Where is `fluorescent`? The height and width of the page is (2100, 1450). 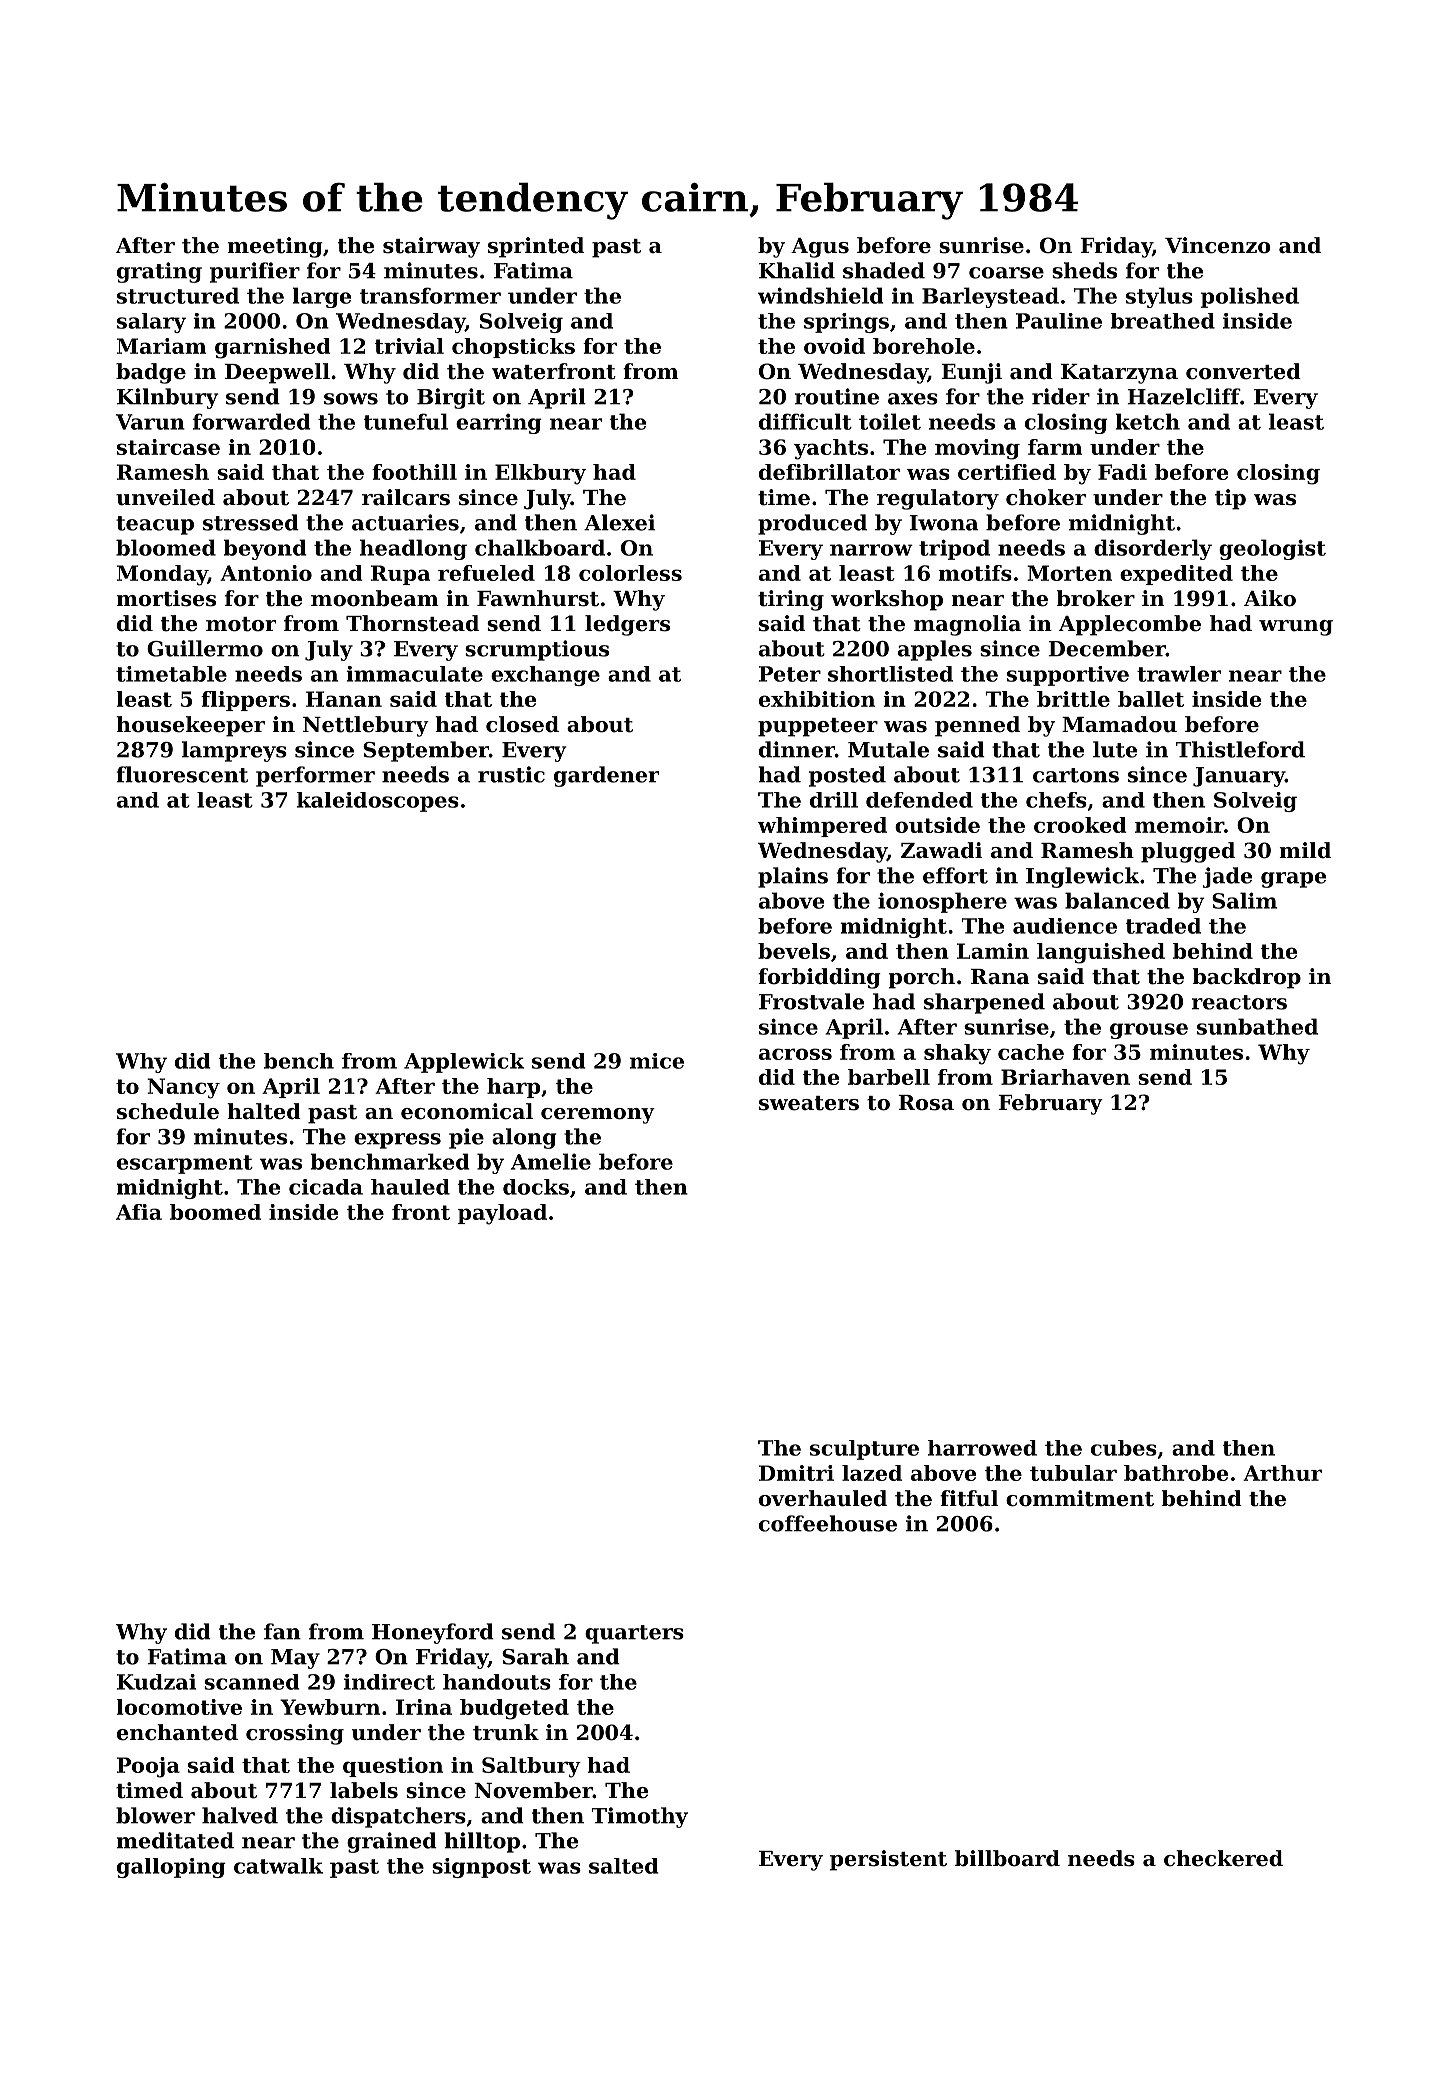
fluorescent is located at coordinates (182, 774).
